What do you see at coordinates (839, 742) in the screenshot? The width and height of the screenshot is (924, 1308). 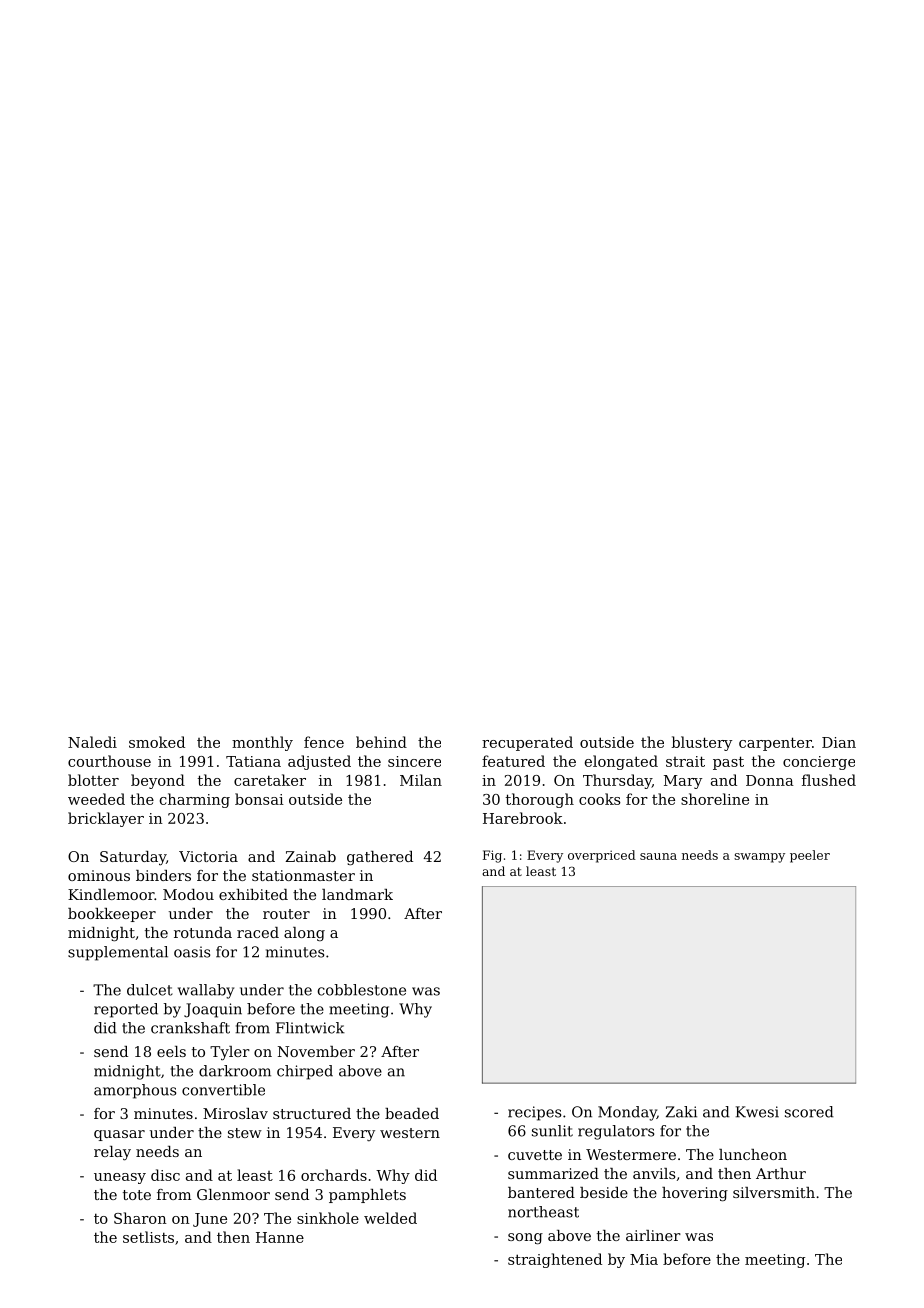 I see `Dian` at bounding box center [839, 742].
